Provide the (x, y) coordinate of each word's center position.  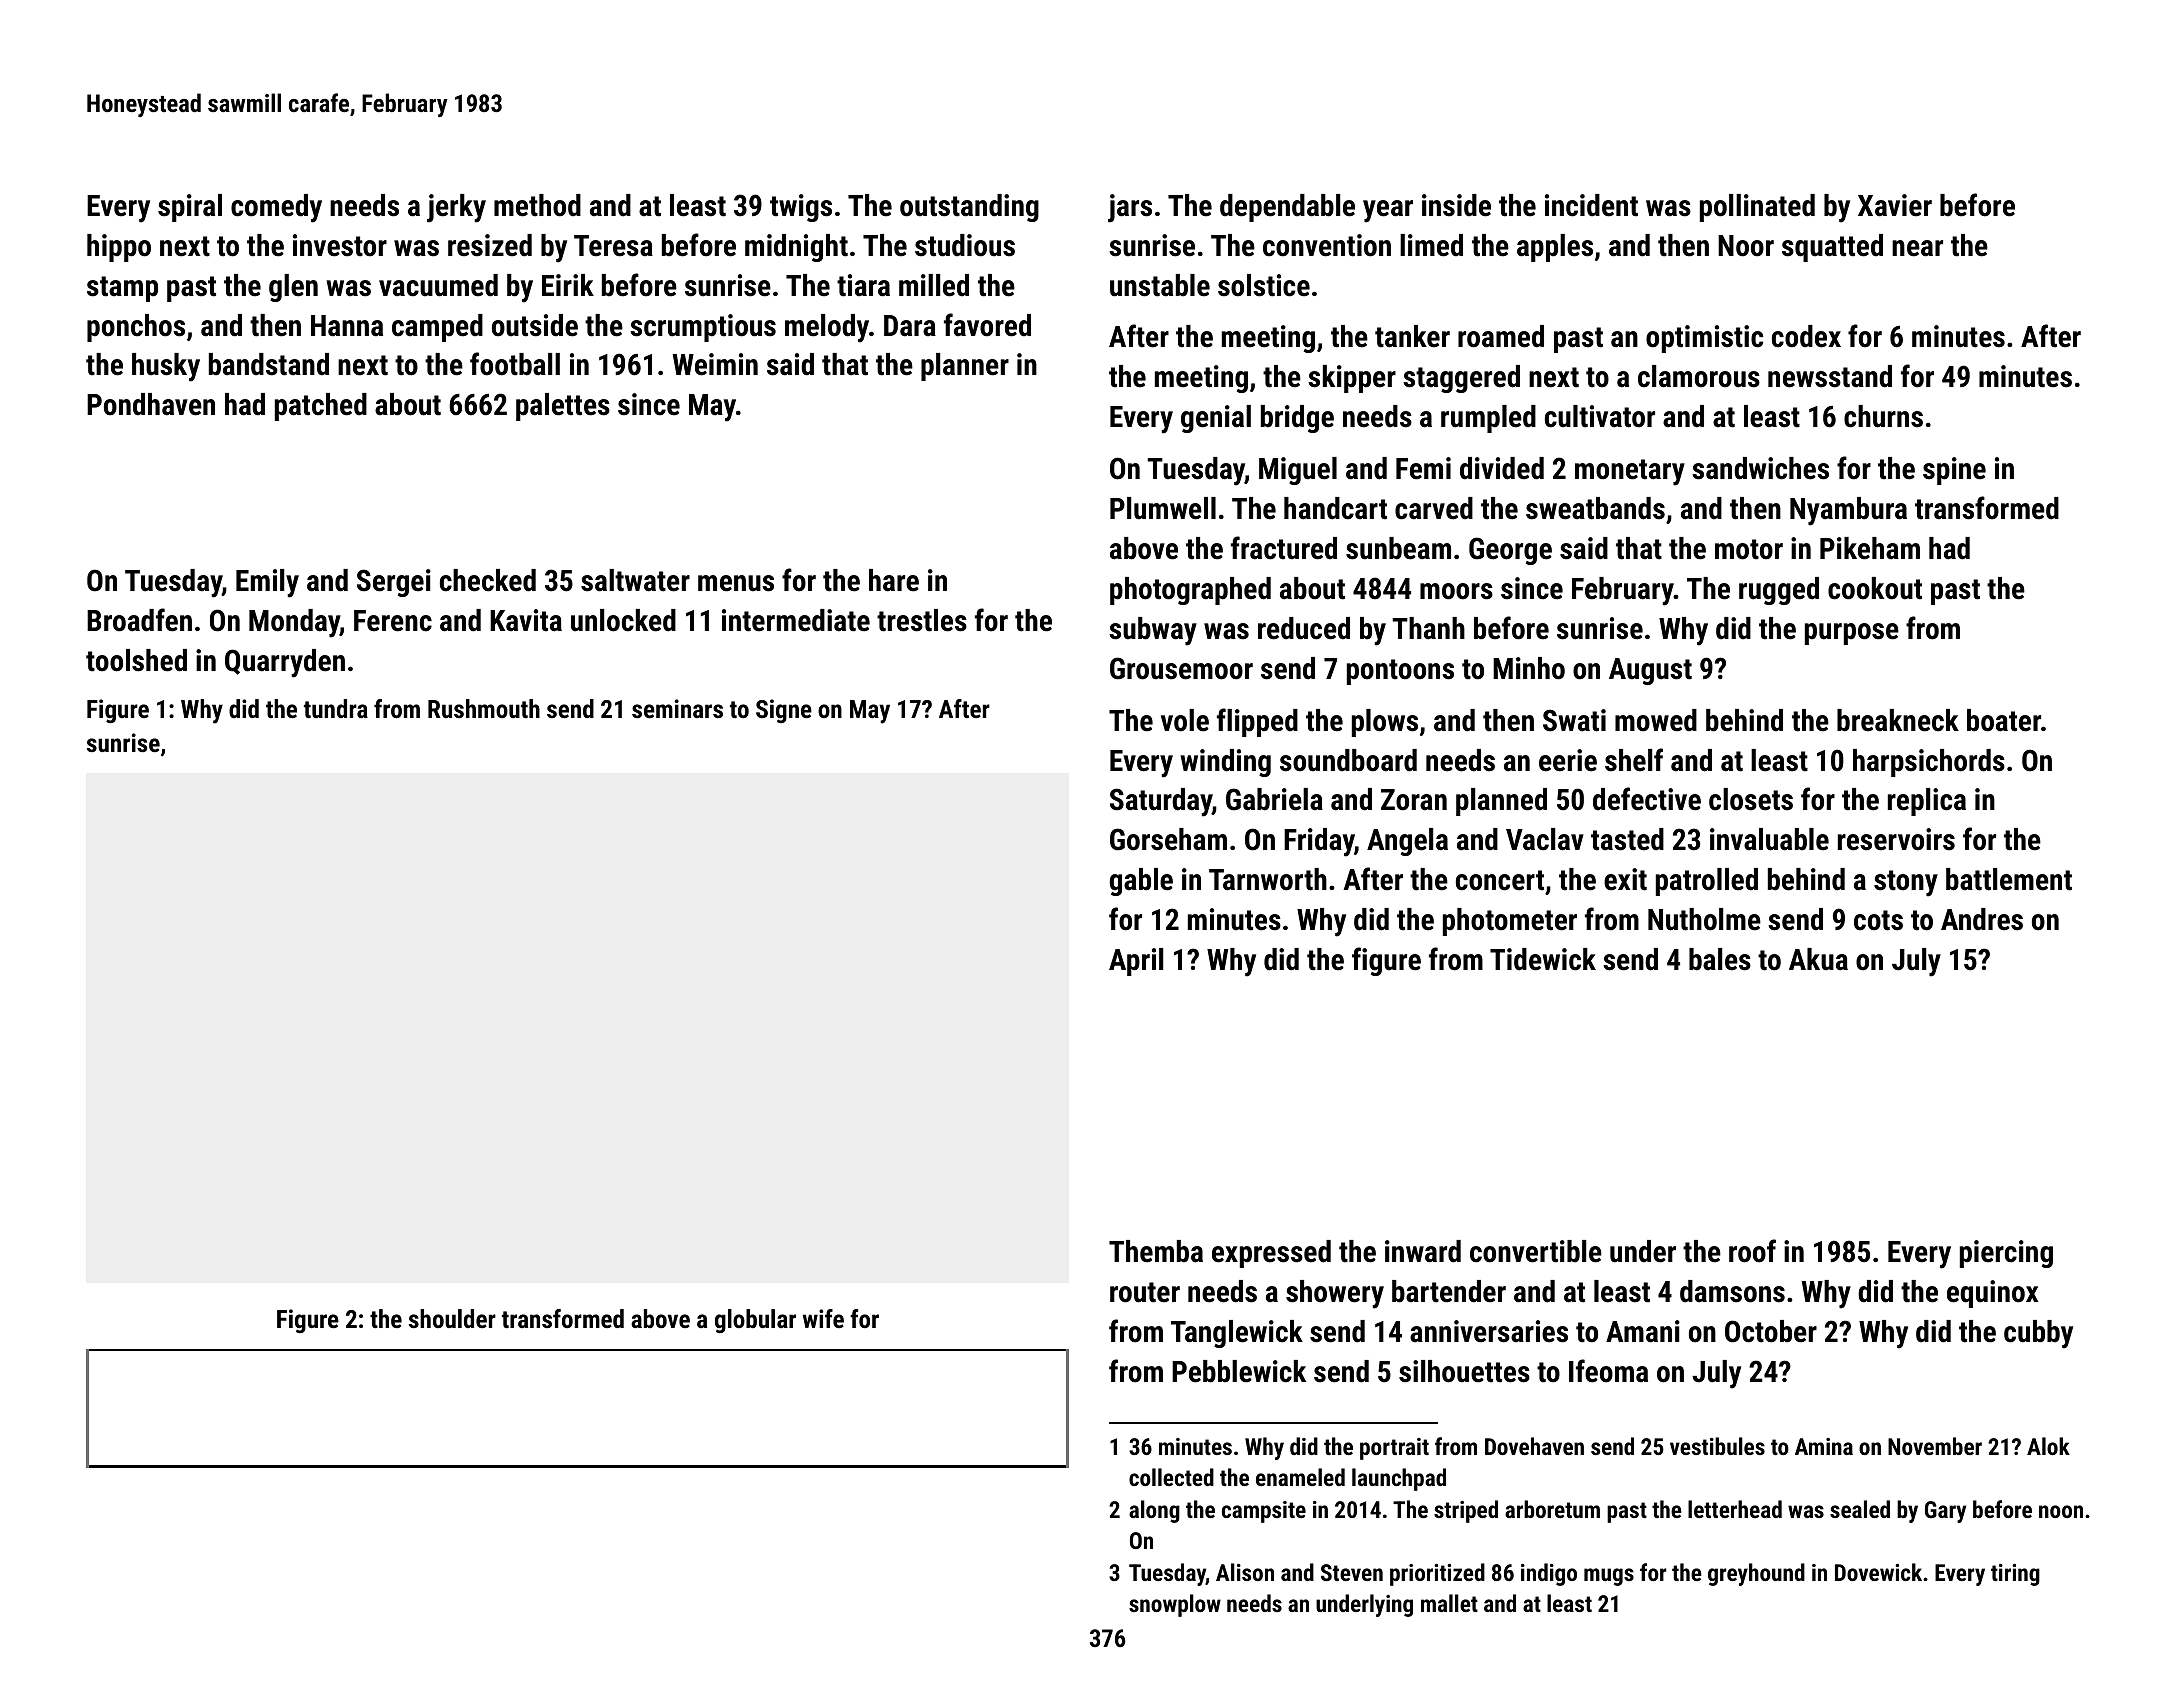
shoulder (452, 1318)
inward (1423, 1251)
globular (755, 1321)
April (1136, 962)
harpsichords (1929, 763)
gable (1141, 882)
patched (321, 407)
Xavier (1895, 205)
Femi (1423, 468)
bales (1720, 959)
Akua (1818, 959)
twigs (801, 208)
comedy (276, 208)
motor (1749, 549)
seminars (677, 708)
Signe (784, 711)
